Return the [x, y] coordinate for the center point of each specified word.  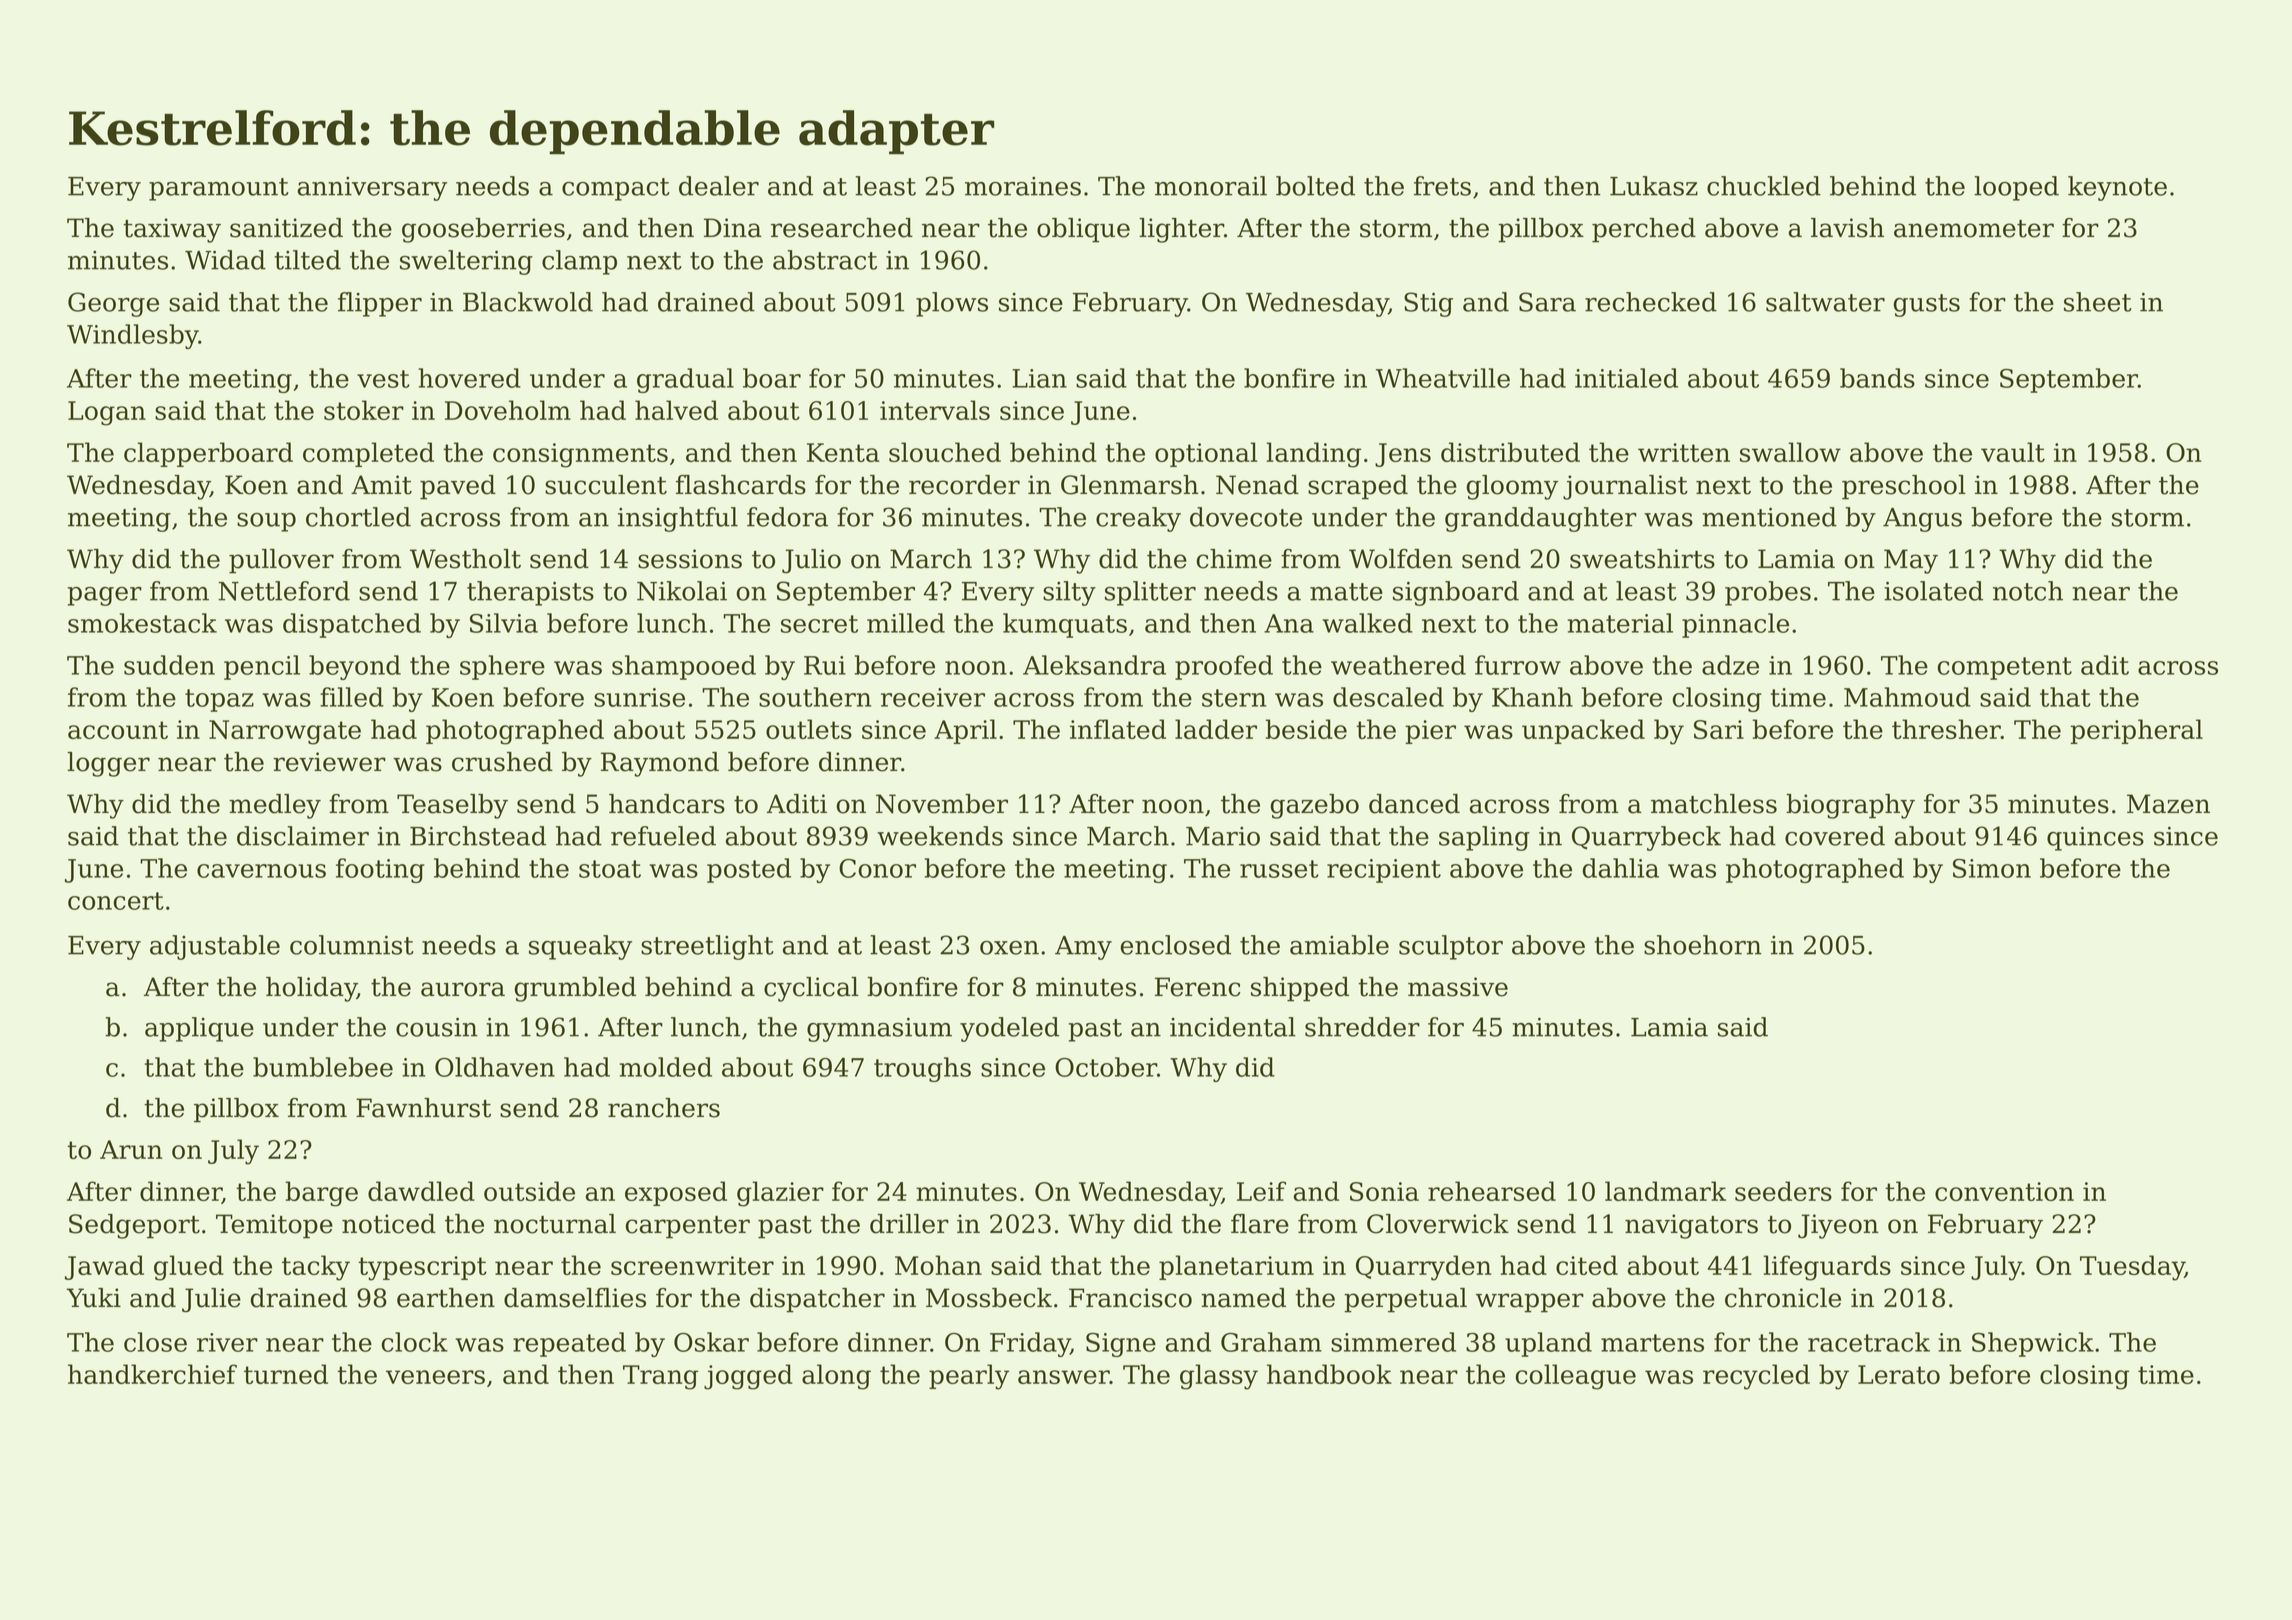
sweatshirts [1642, 559]
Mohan [938, 1265]
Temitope [274, 1226]
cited [1587, 1265]
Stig [1428, 304]
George [113, 304]
